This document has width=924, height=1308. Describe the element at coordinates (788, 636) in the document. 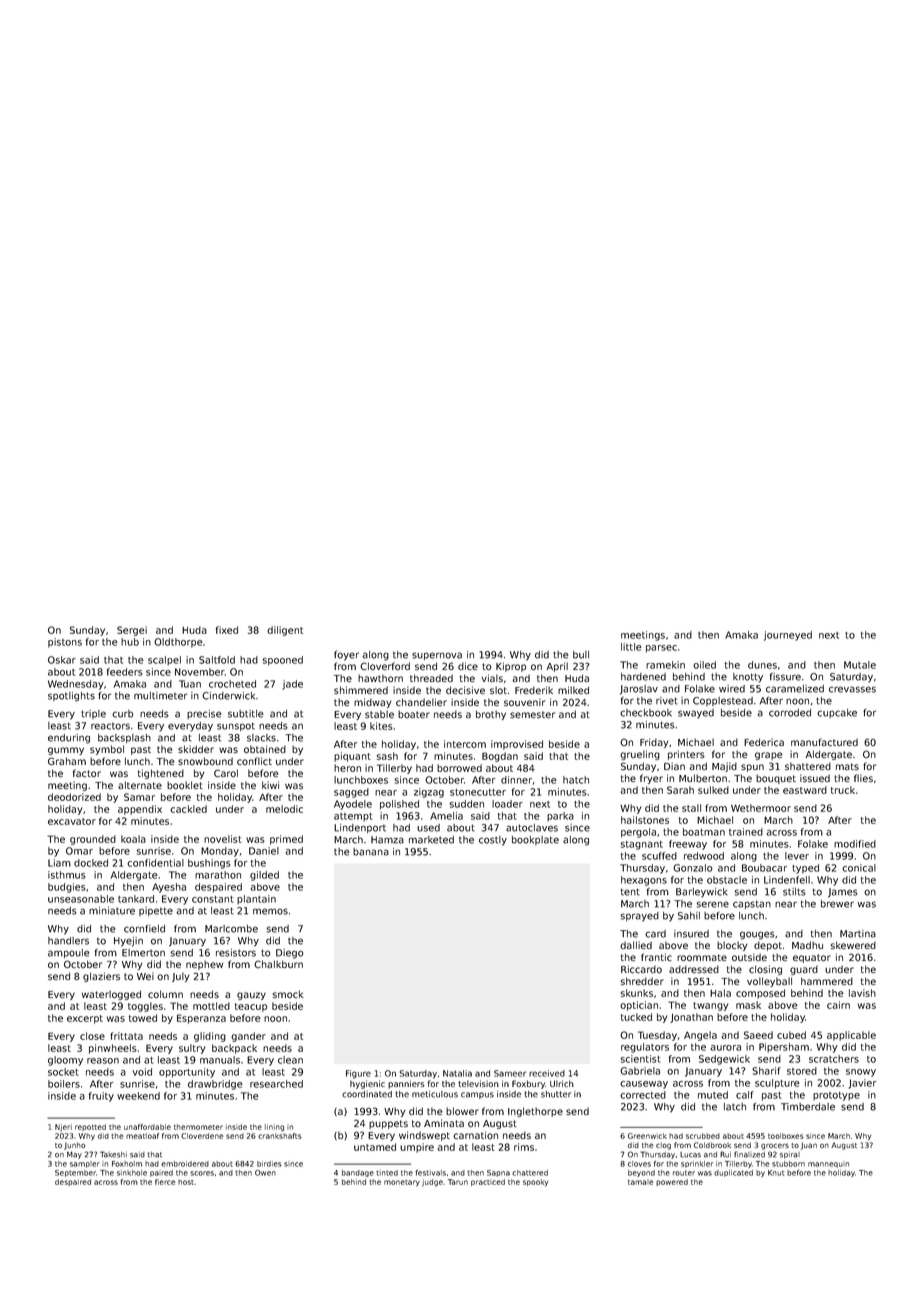

I see `journeyed` at that location.
